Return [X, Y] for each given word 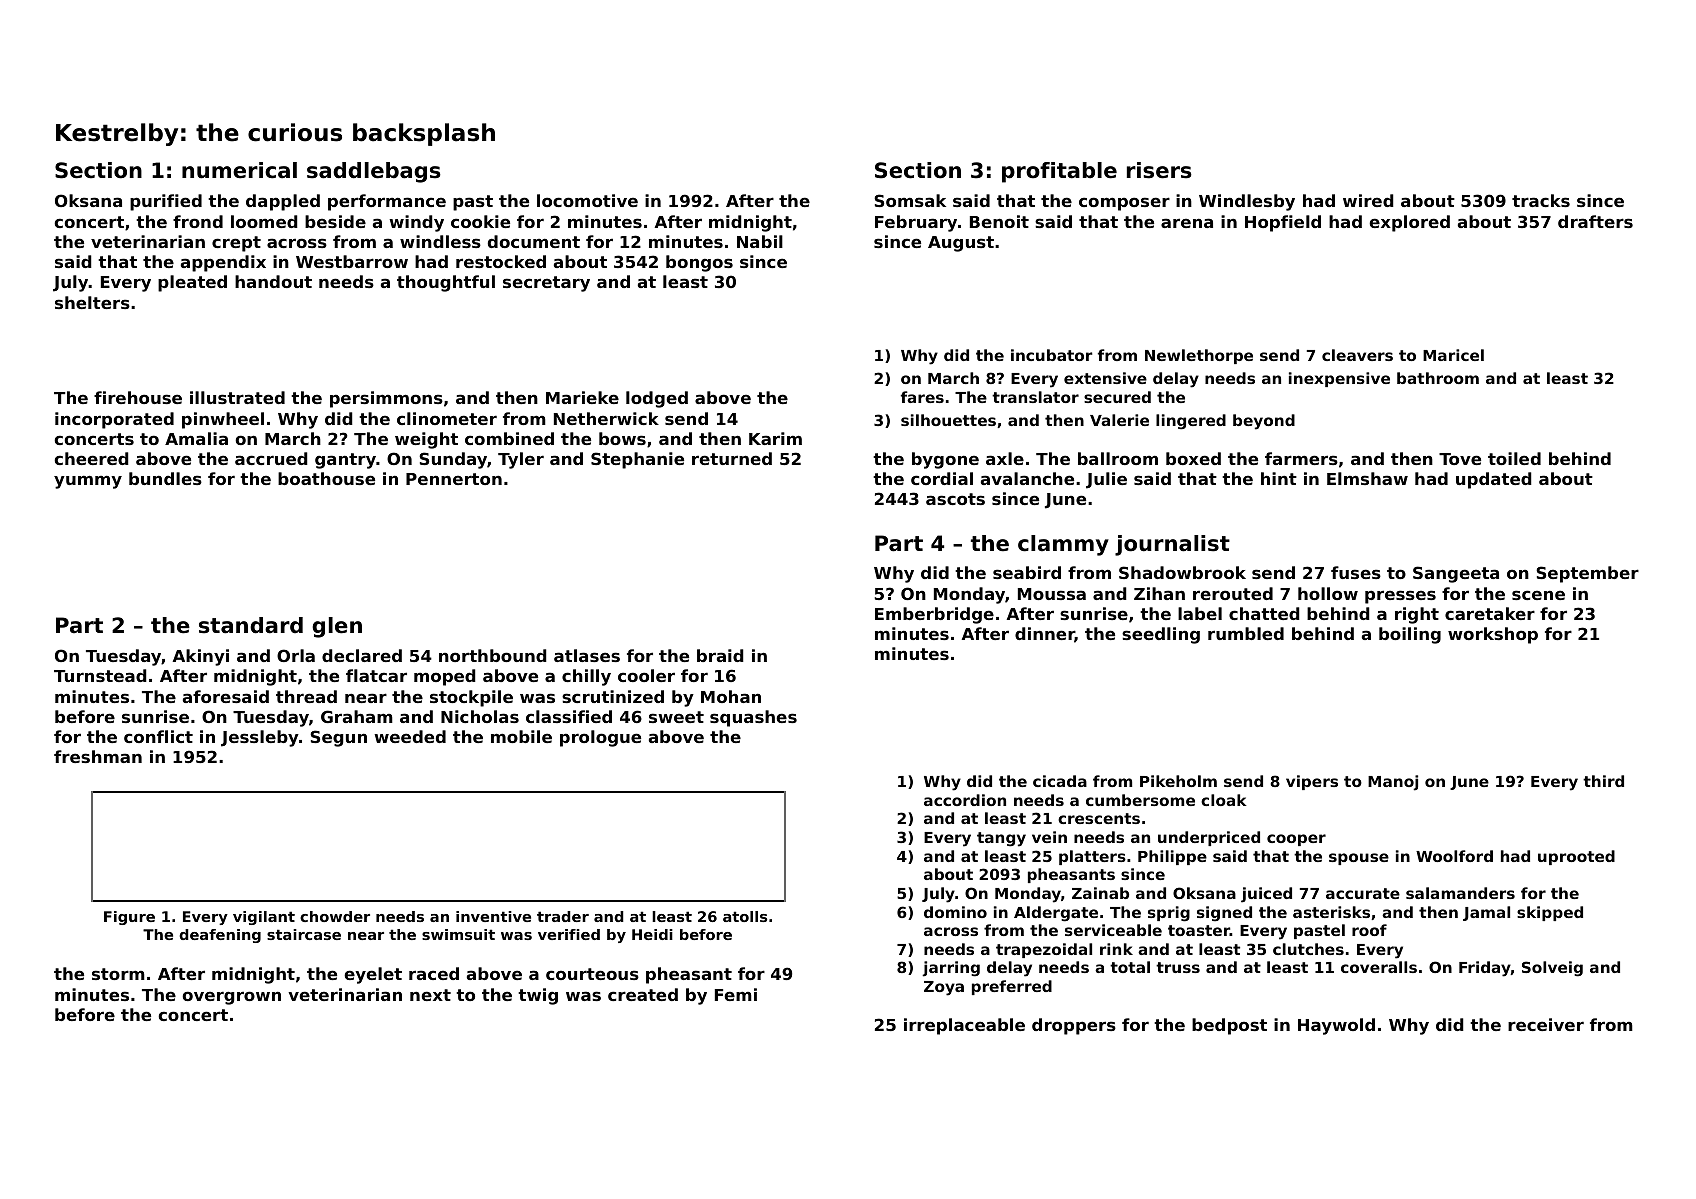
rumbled [1246, 633]
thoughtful [446, 283]
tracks [1541, 200]
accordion [965, 800]
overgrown [231, 998]
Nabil [760, 241]
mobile [521, 736]
